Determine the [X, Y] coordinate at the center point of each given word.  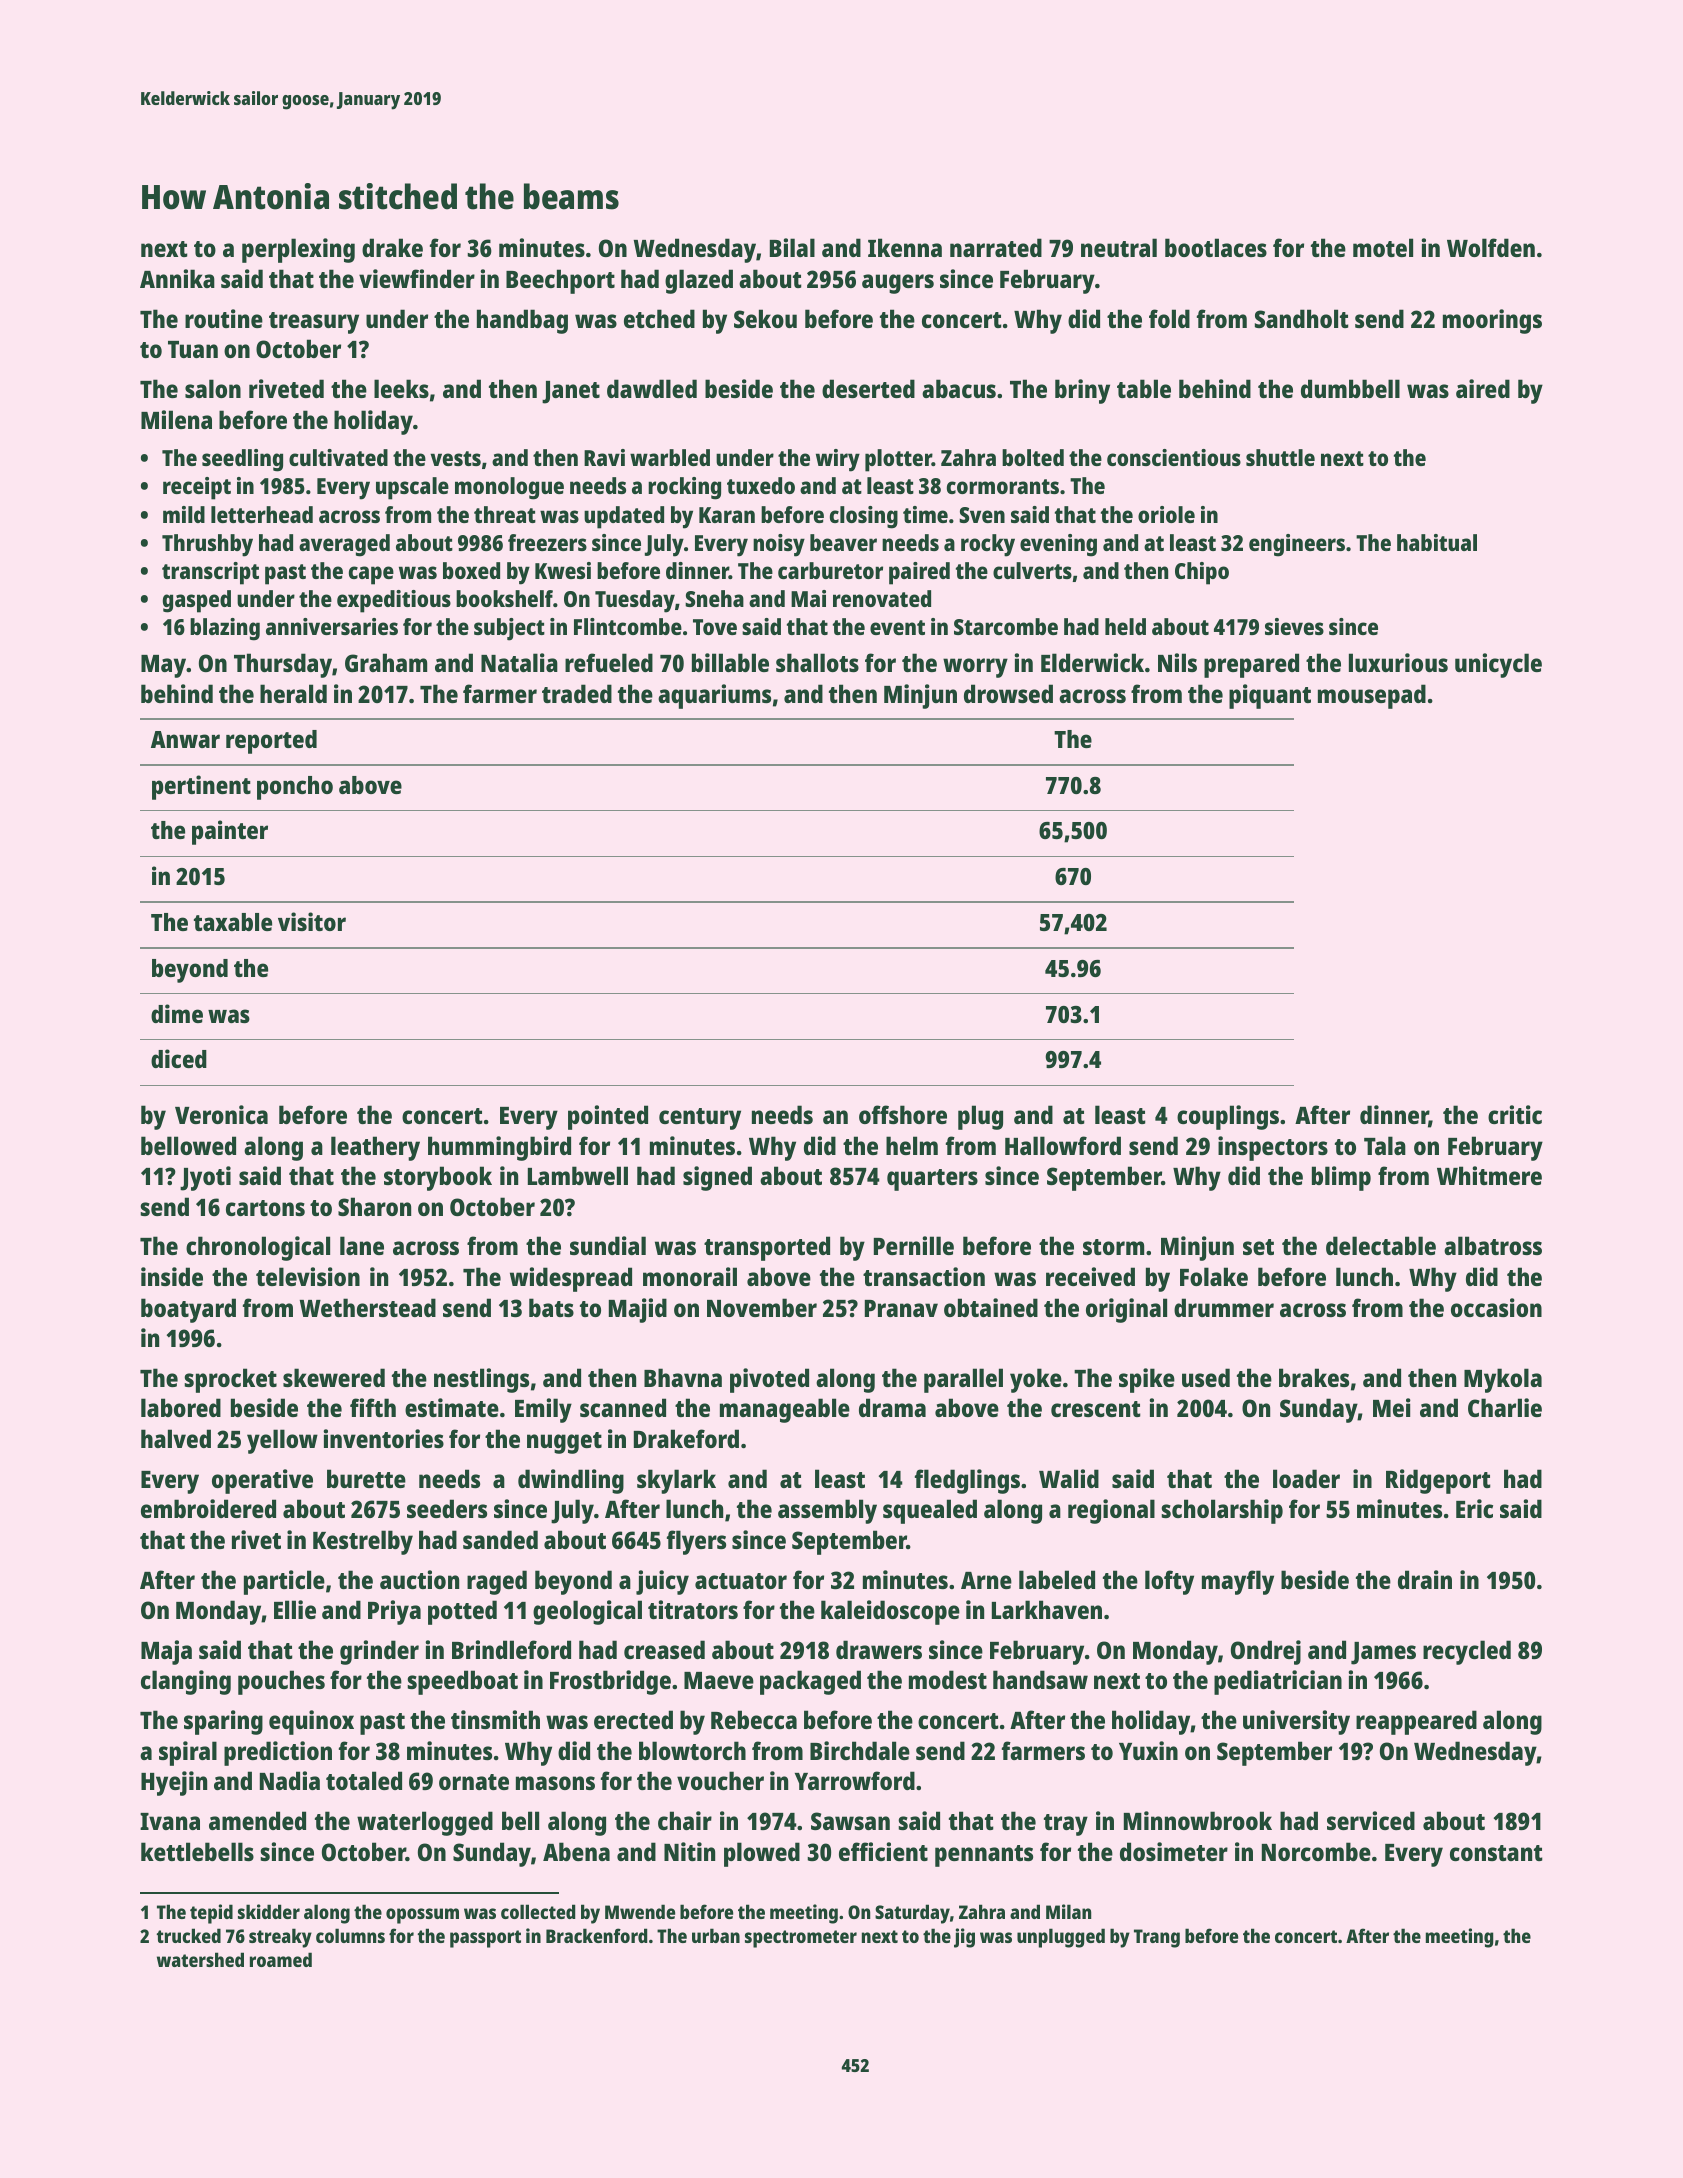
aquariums [714, 696]
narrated [996, 247]
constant [1496, 1853]
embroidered [208, 1508]
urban [716, 1935]
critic [1515, 1114]
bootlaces [1216, 247]
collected [538, 1911]
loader [1306, 1478]
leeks [401, 388]
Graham [386, 662]
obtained [991, 1307]
